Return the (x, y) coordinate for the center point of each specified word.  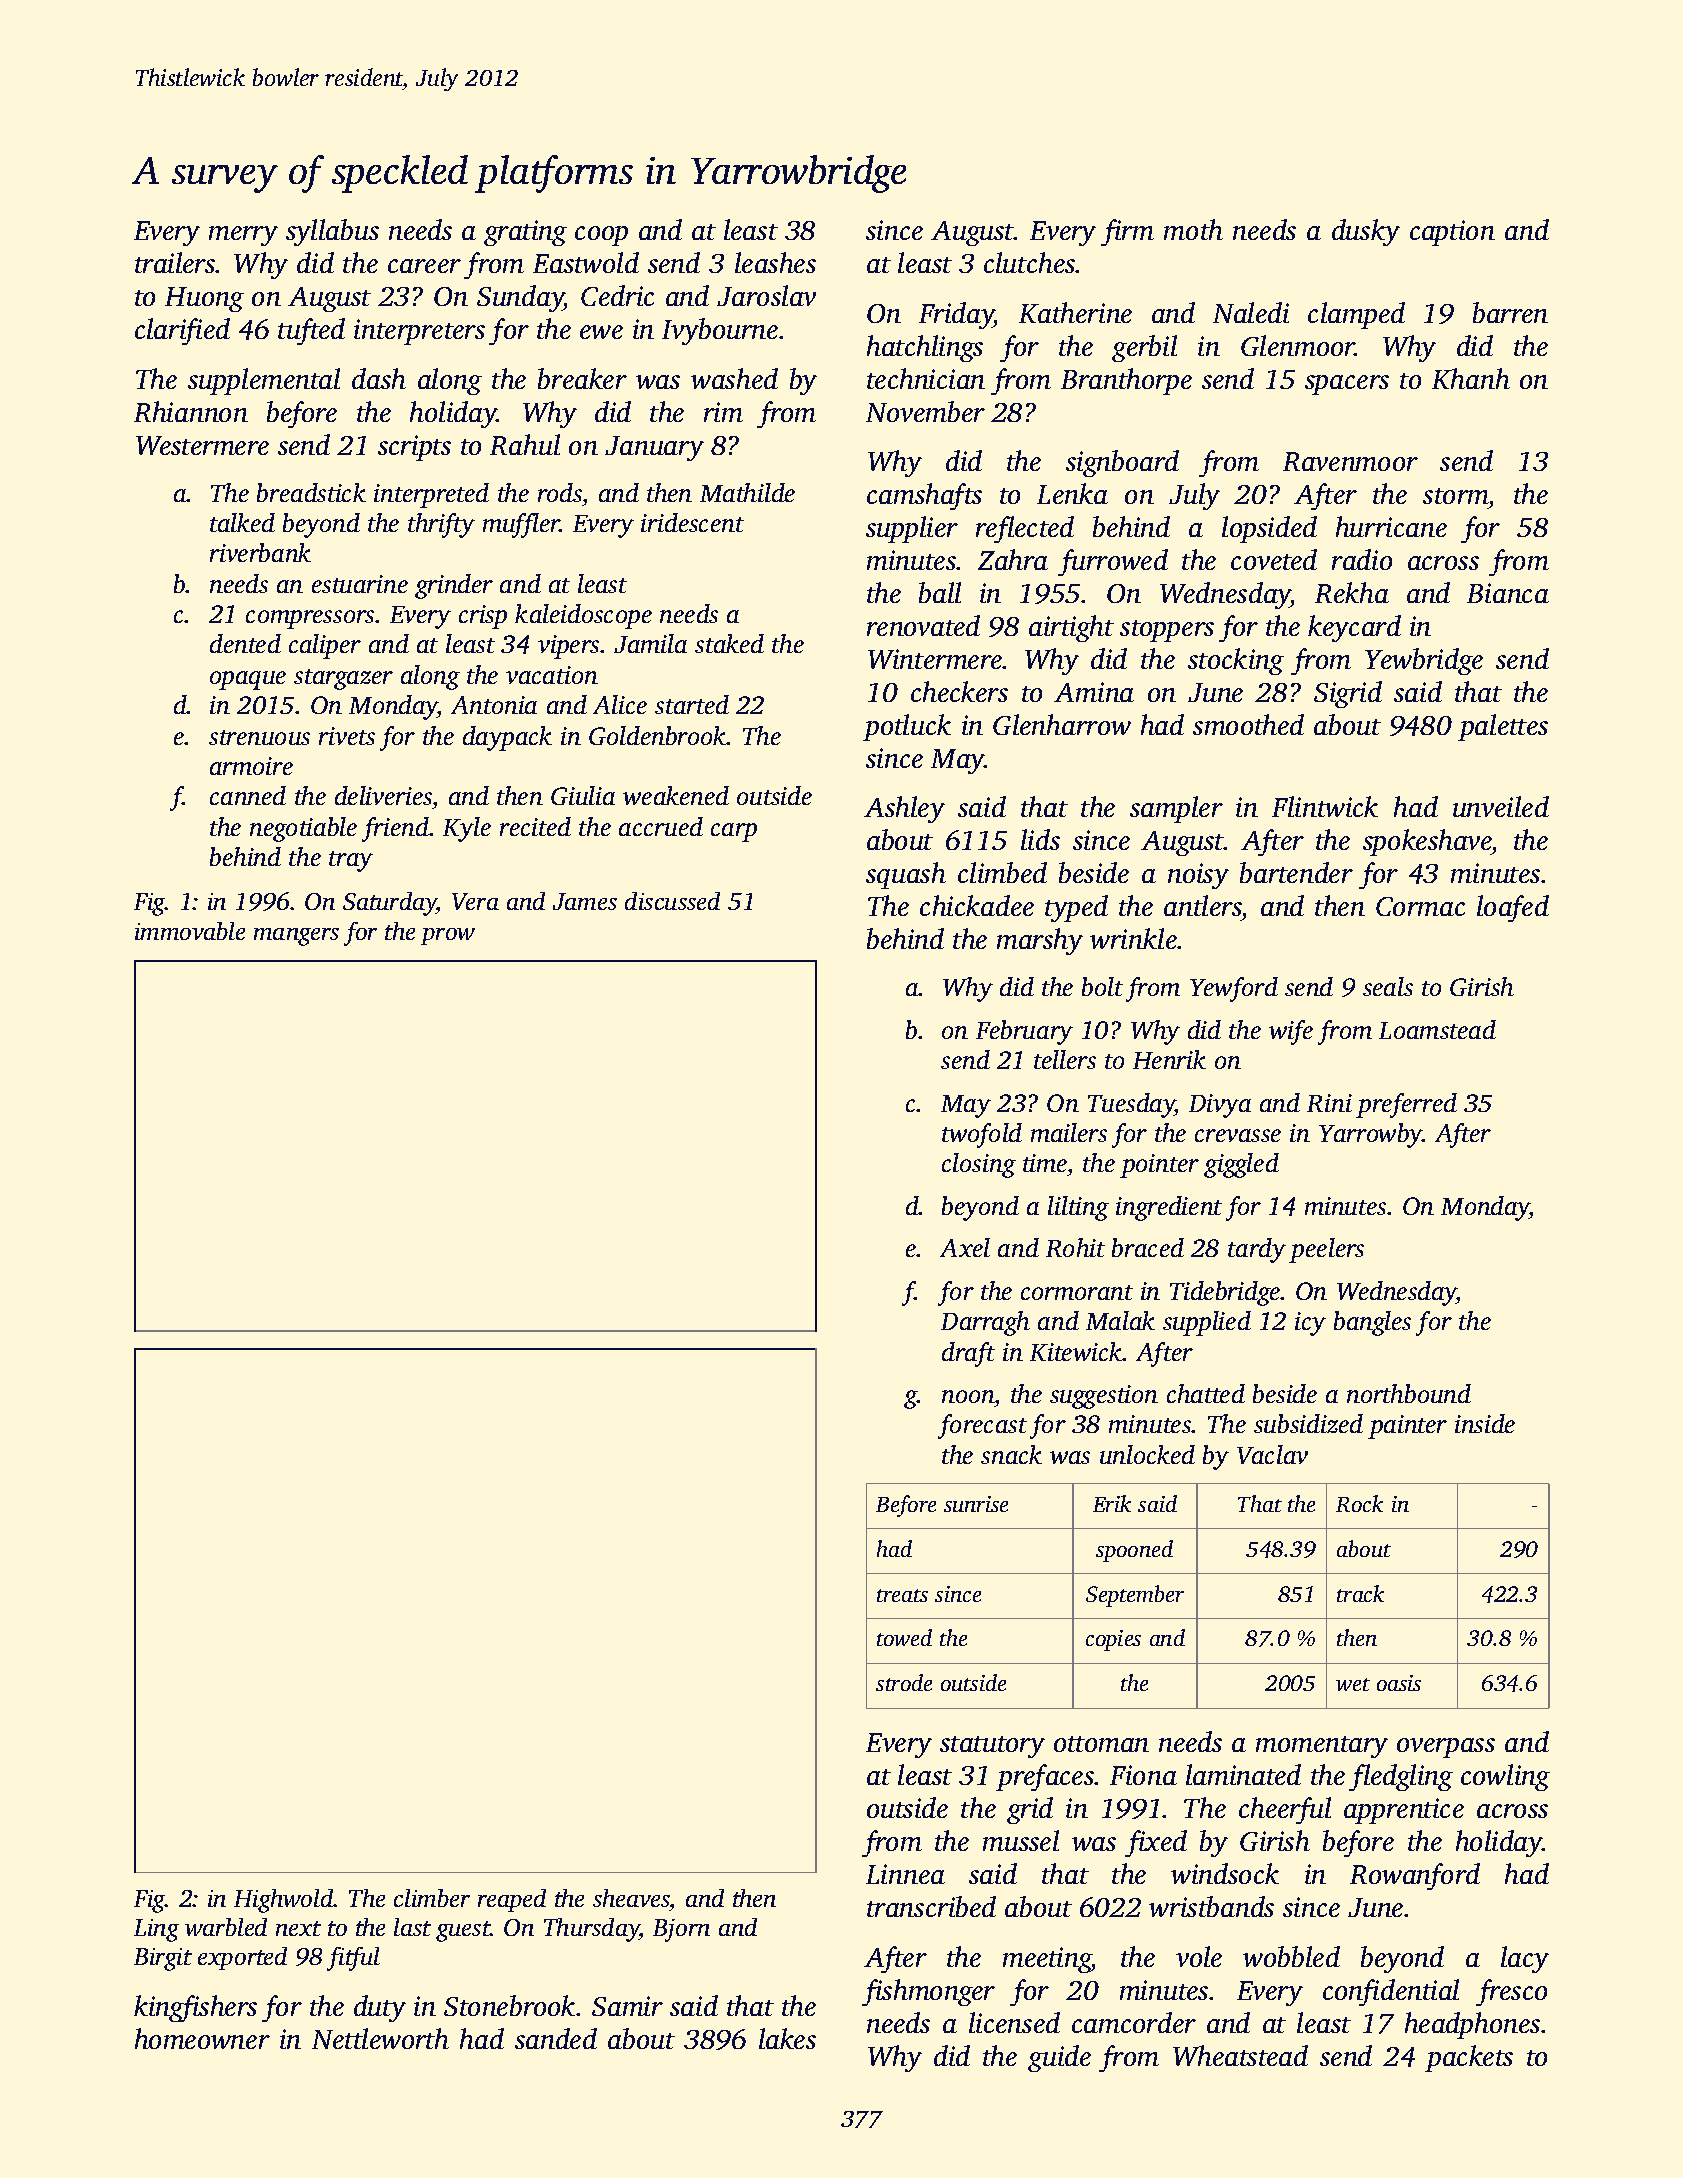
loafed (1513, 908)
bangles (1372, 1323)
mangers (296, 937)
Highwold (284, 1901)
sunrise (976, 1504)
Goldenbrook (658, 735)
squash (906, 875)
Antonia (494, 705)
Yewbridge (1424, 661)
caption (1452, 233)
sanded (556, 2038)
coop (601, 236)
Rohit (1075, 1247)
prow (448, 936)
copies (1113, 1640)
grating (525, 233)
